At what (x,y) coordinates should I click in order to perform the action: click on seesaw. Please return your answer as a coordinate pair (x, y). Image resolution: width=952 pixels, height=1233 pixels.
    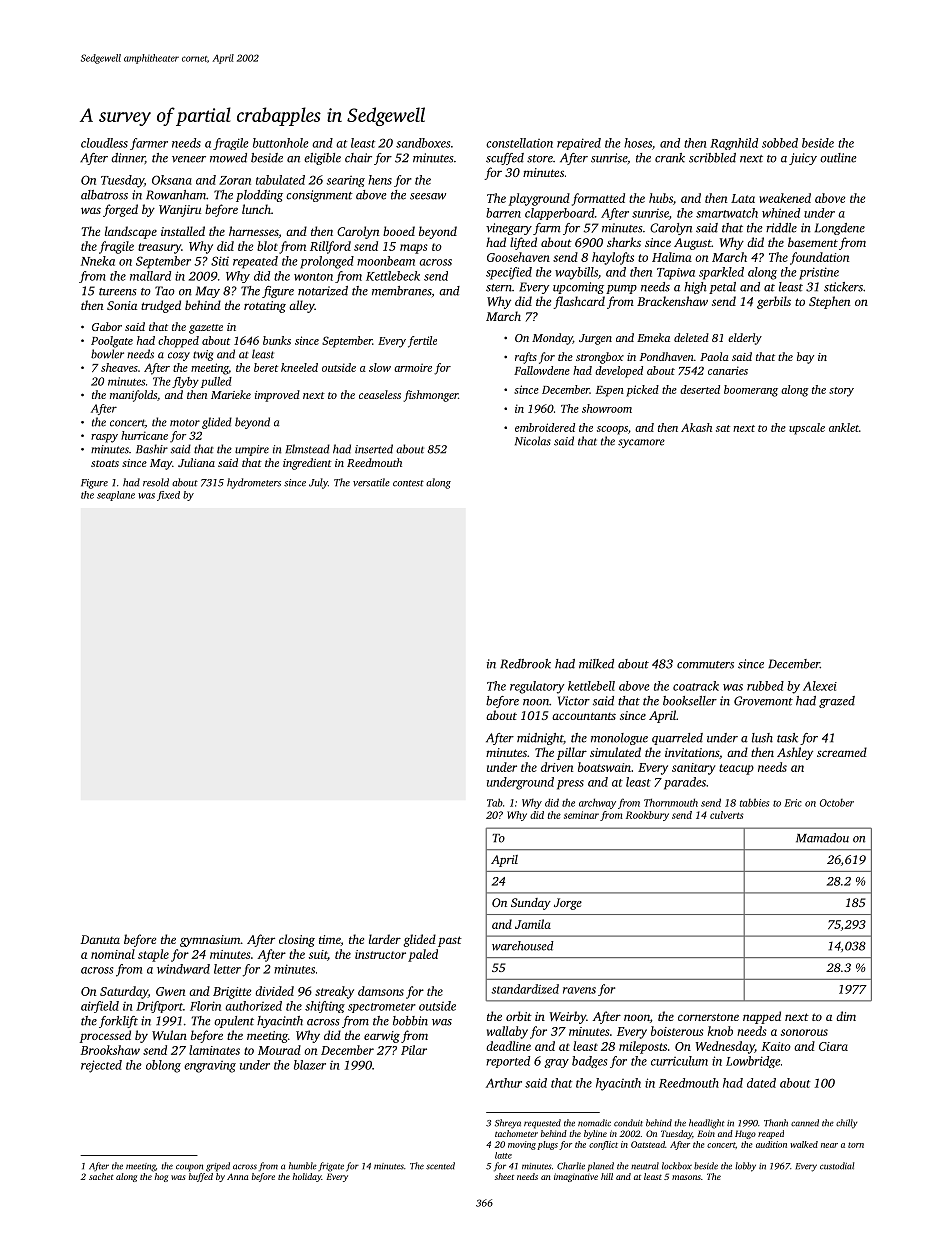
    Looking at the image, I should click on (428, 196).
